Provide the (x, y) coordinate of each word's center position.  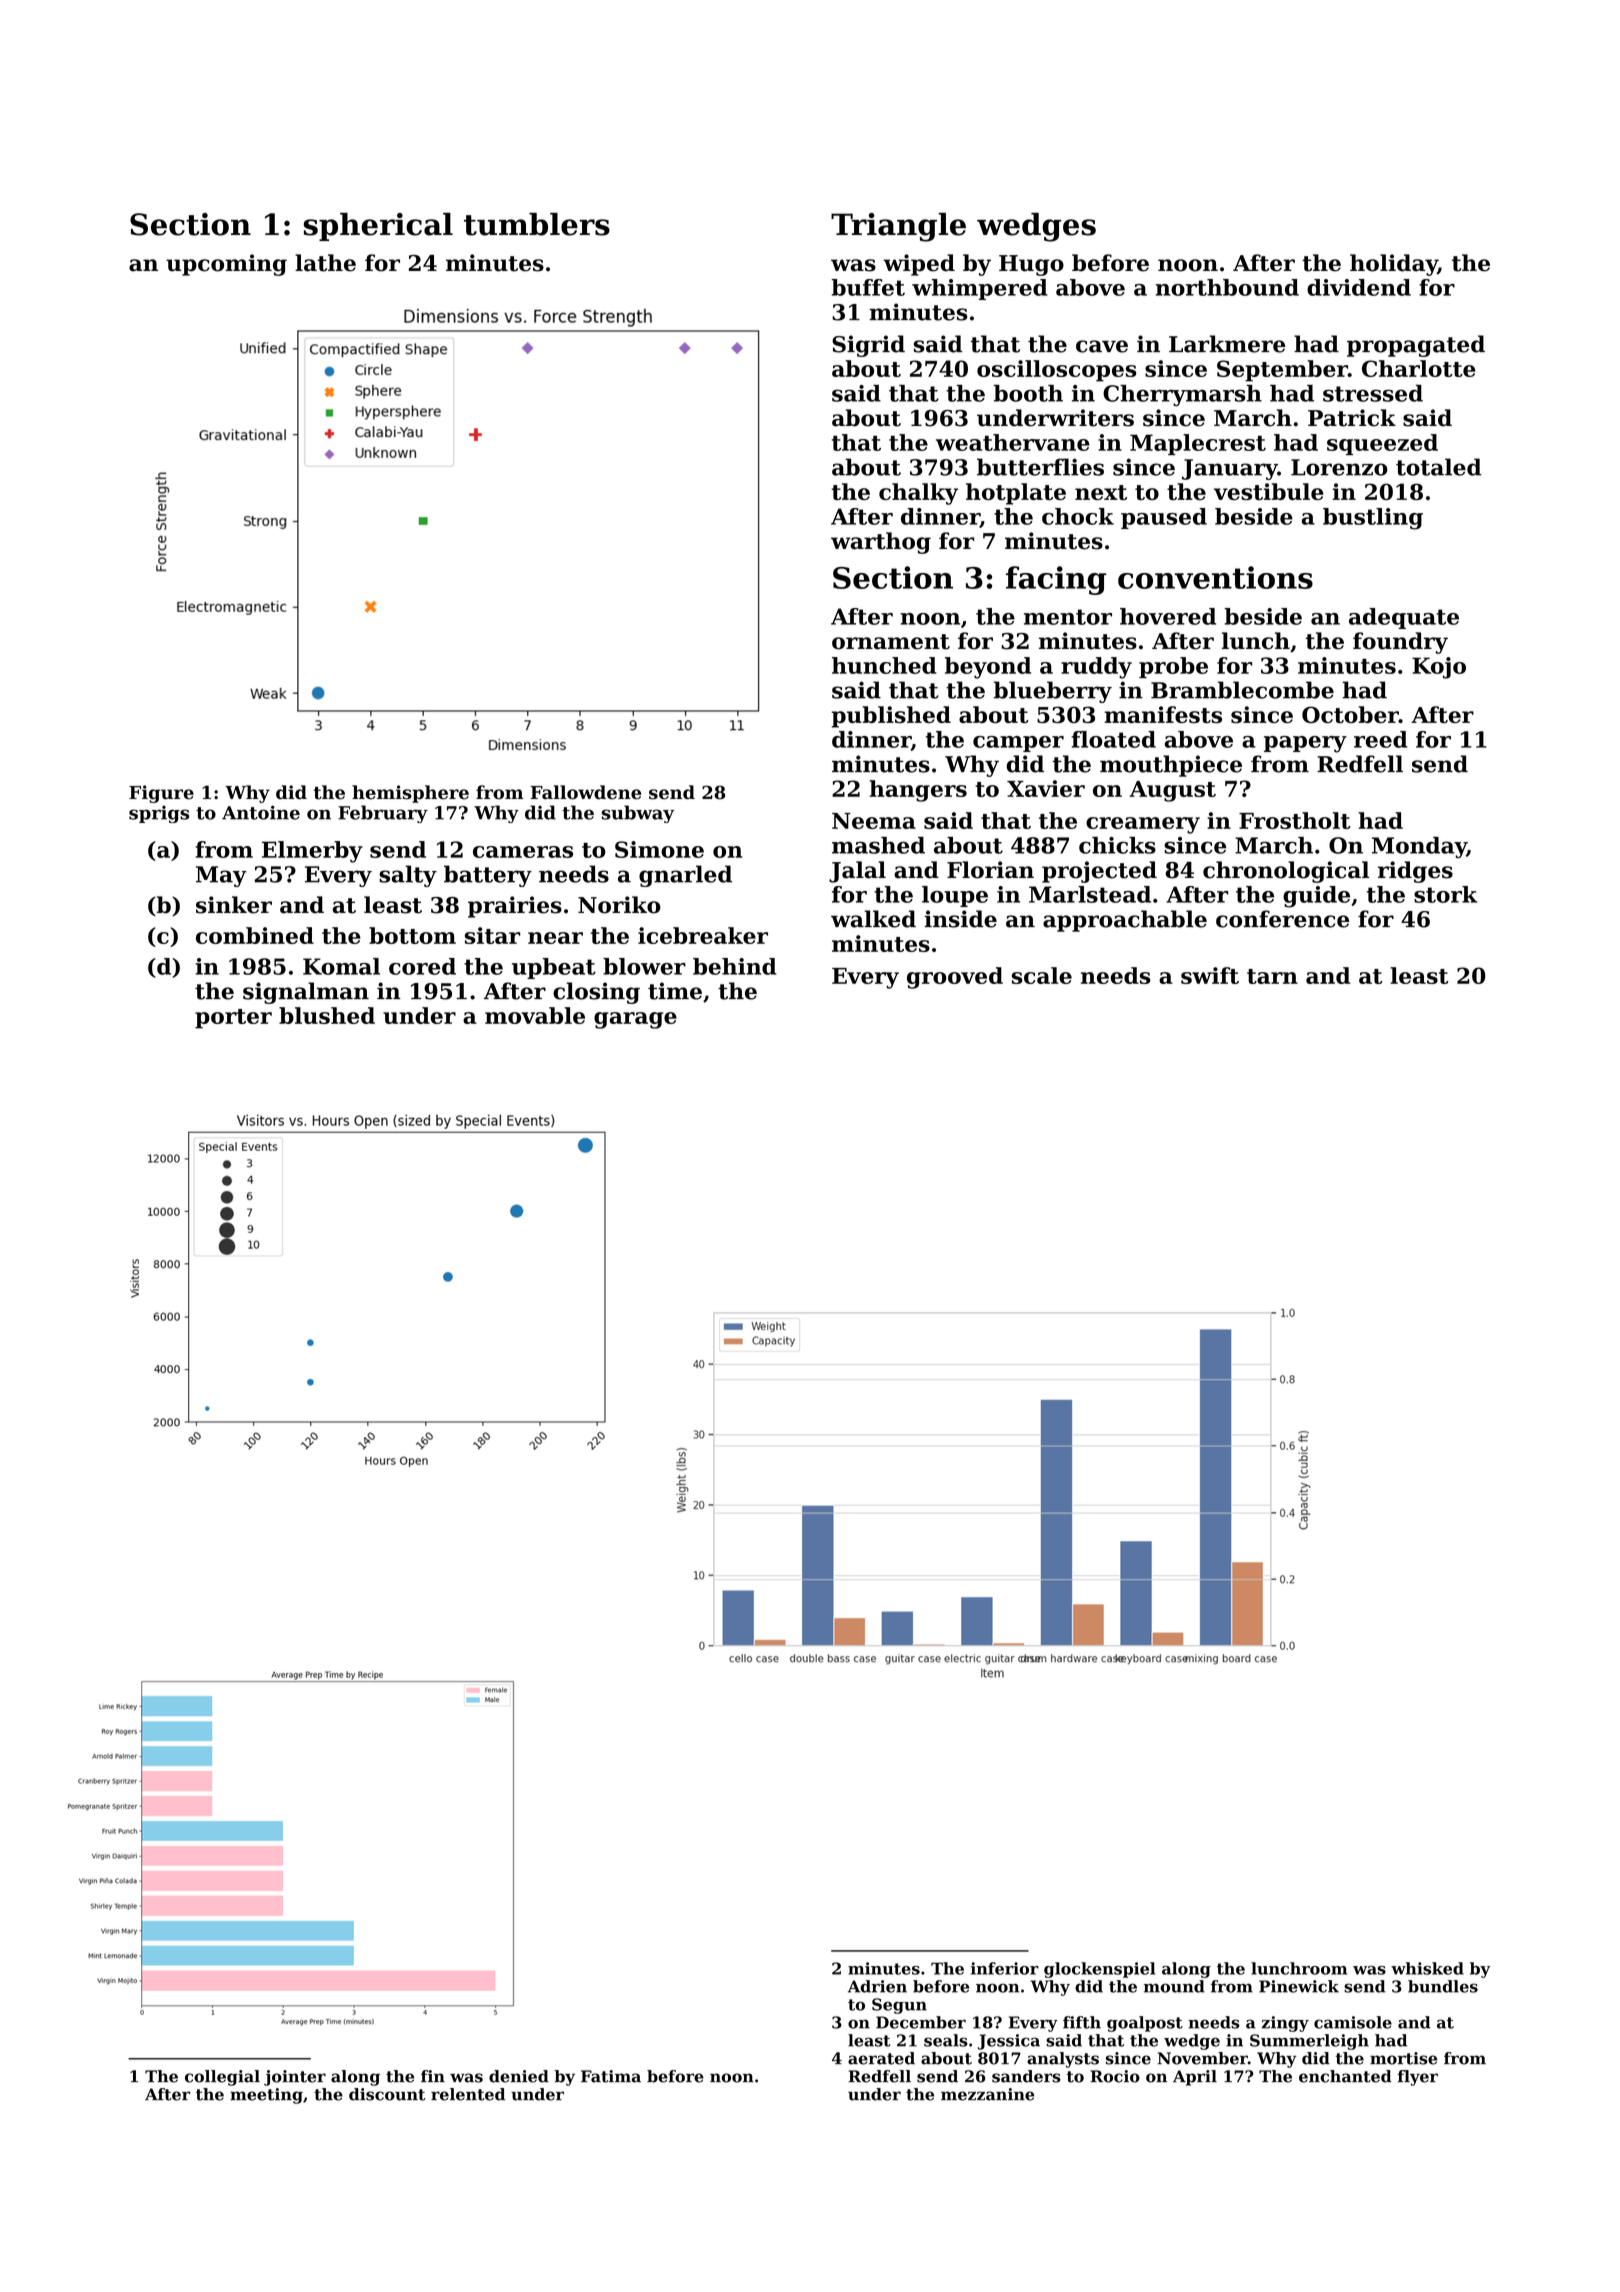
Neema (874, 821)
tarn (1272, 976)
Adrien (877, 1986)
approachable (1125, 921)
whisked (1427, 1968)
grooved (955, 978)
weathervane (1013, 442)
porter (233, 1019)
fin (433, 2076)
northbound (1227, 287)
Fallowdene (585, 792)
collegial (222, 2078)
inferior (1005, 1968)
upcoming (226, 265)
